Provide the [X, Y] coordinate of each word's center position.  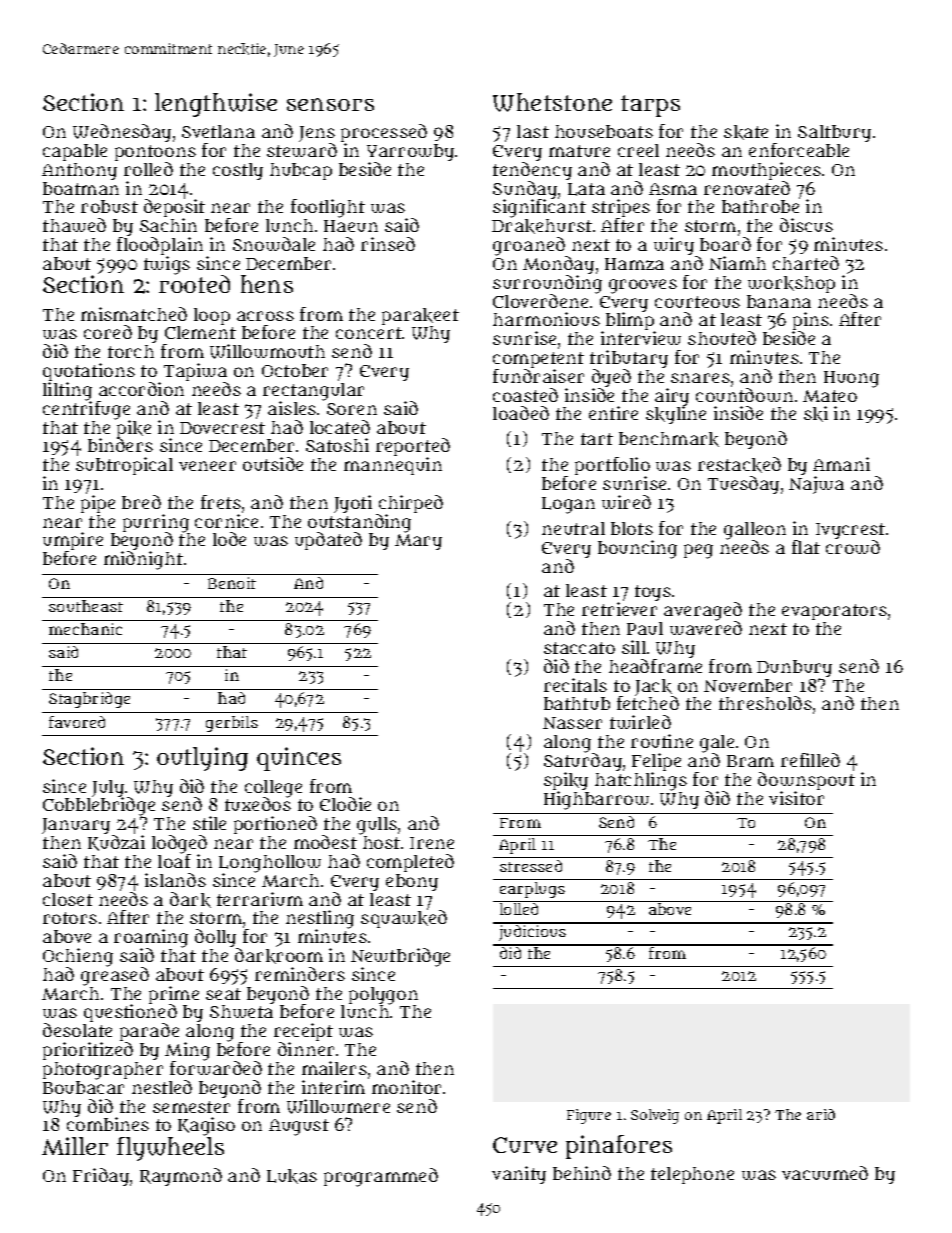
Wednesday [122, 133]
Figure [589, 1116]
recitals [575, 685]
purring [156, 523]
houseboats [604, 131]
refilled [810, 760]
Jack [654, 688]
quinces [299, 759]
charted [806, 263]
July [108, 789]
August [299, 1127]
